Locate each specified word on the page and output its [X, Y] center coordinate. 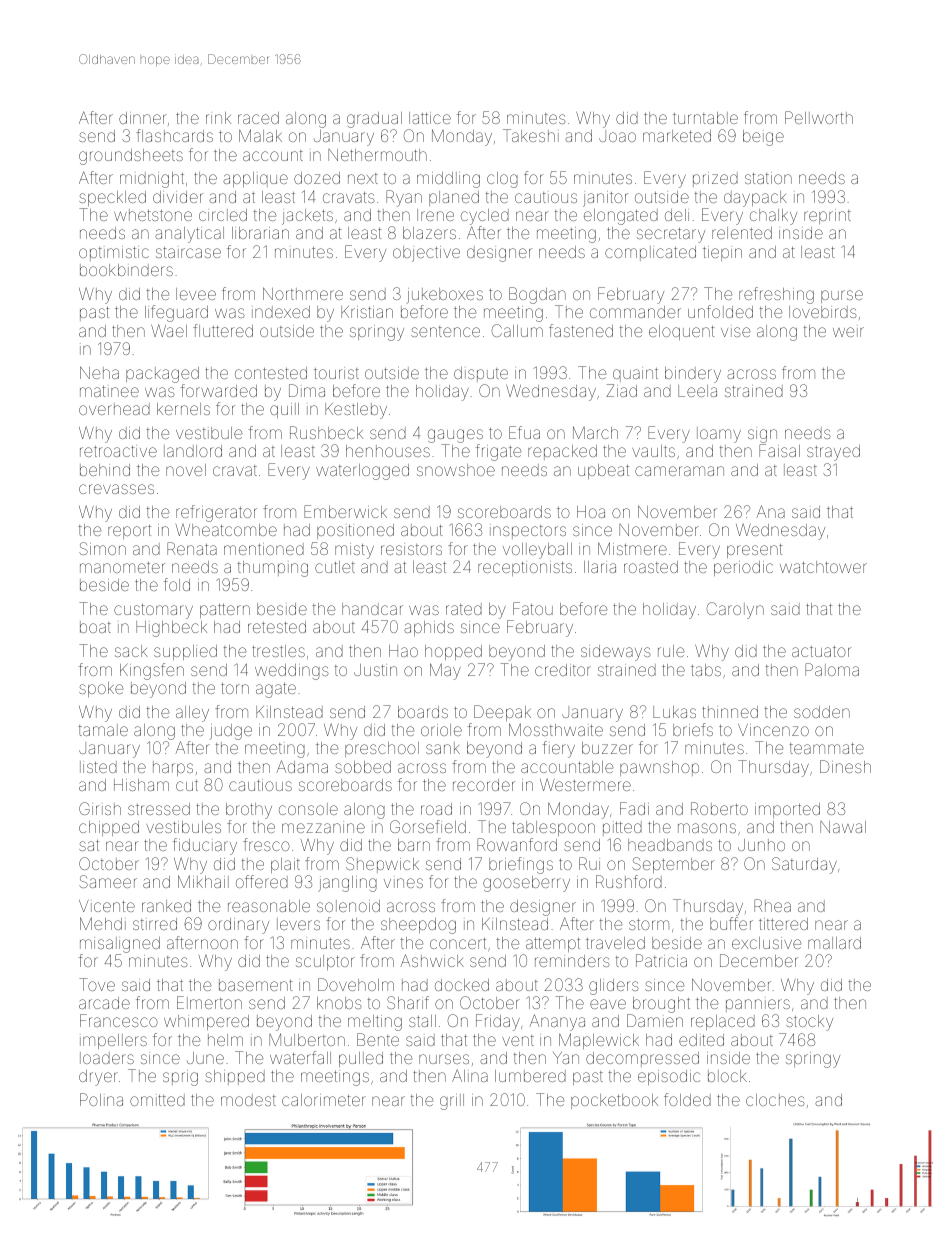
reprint [827, 216]
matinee [109, 391]
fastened [581, 330]
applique [255, 179]
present [755, 551]
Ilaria [600, 567]
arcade [104, 1003]
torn [235, 688]
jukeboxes [444, 296]
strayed [833, 453]
